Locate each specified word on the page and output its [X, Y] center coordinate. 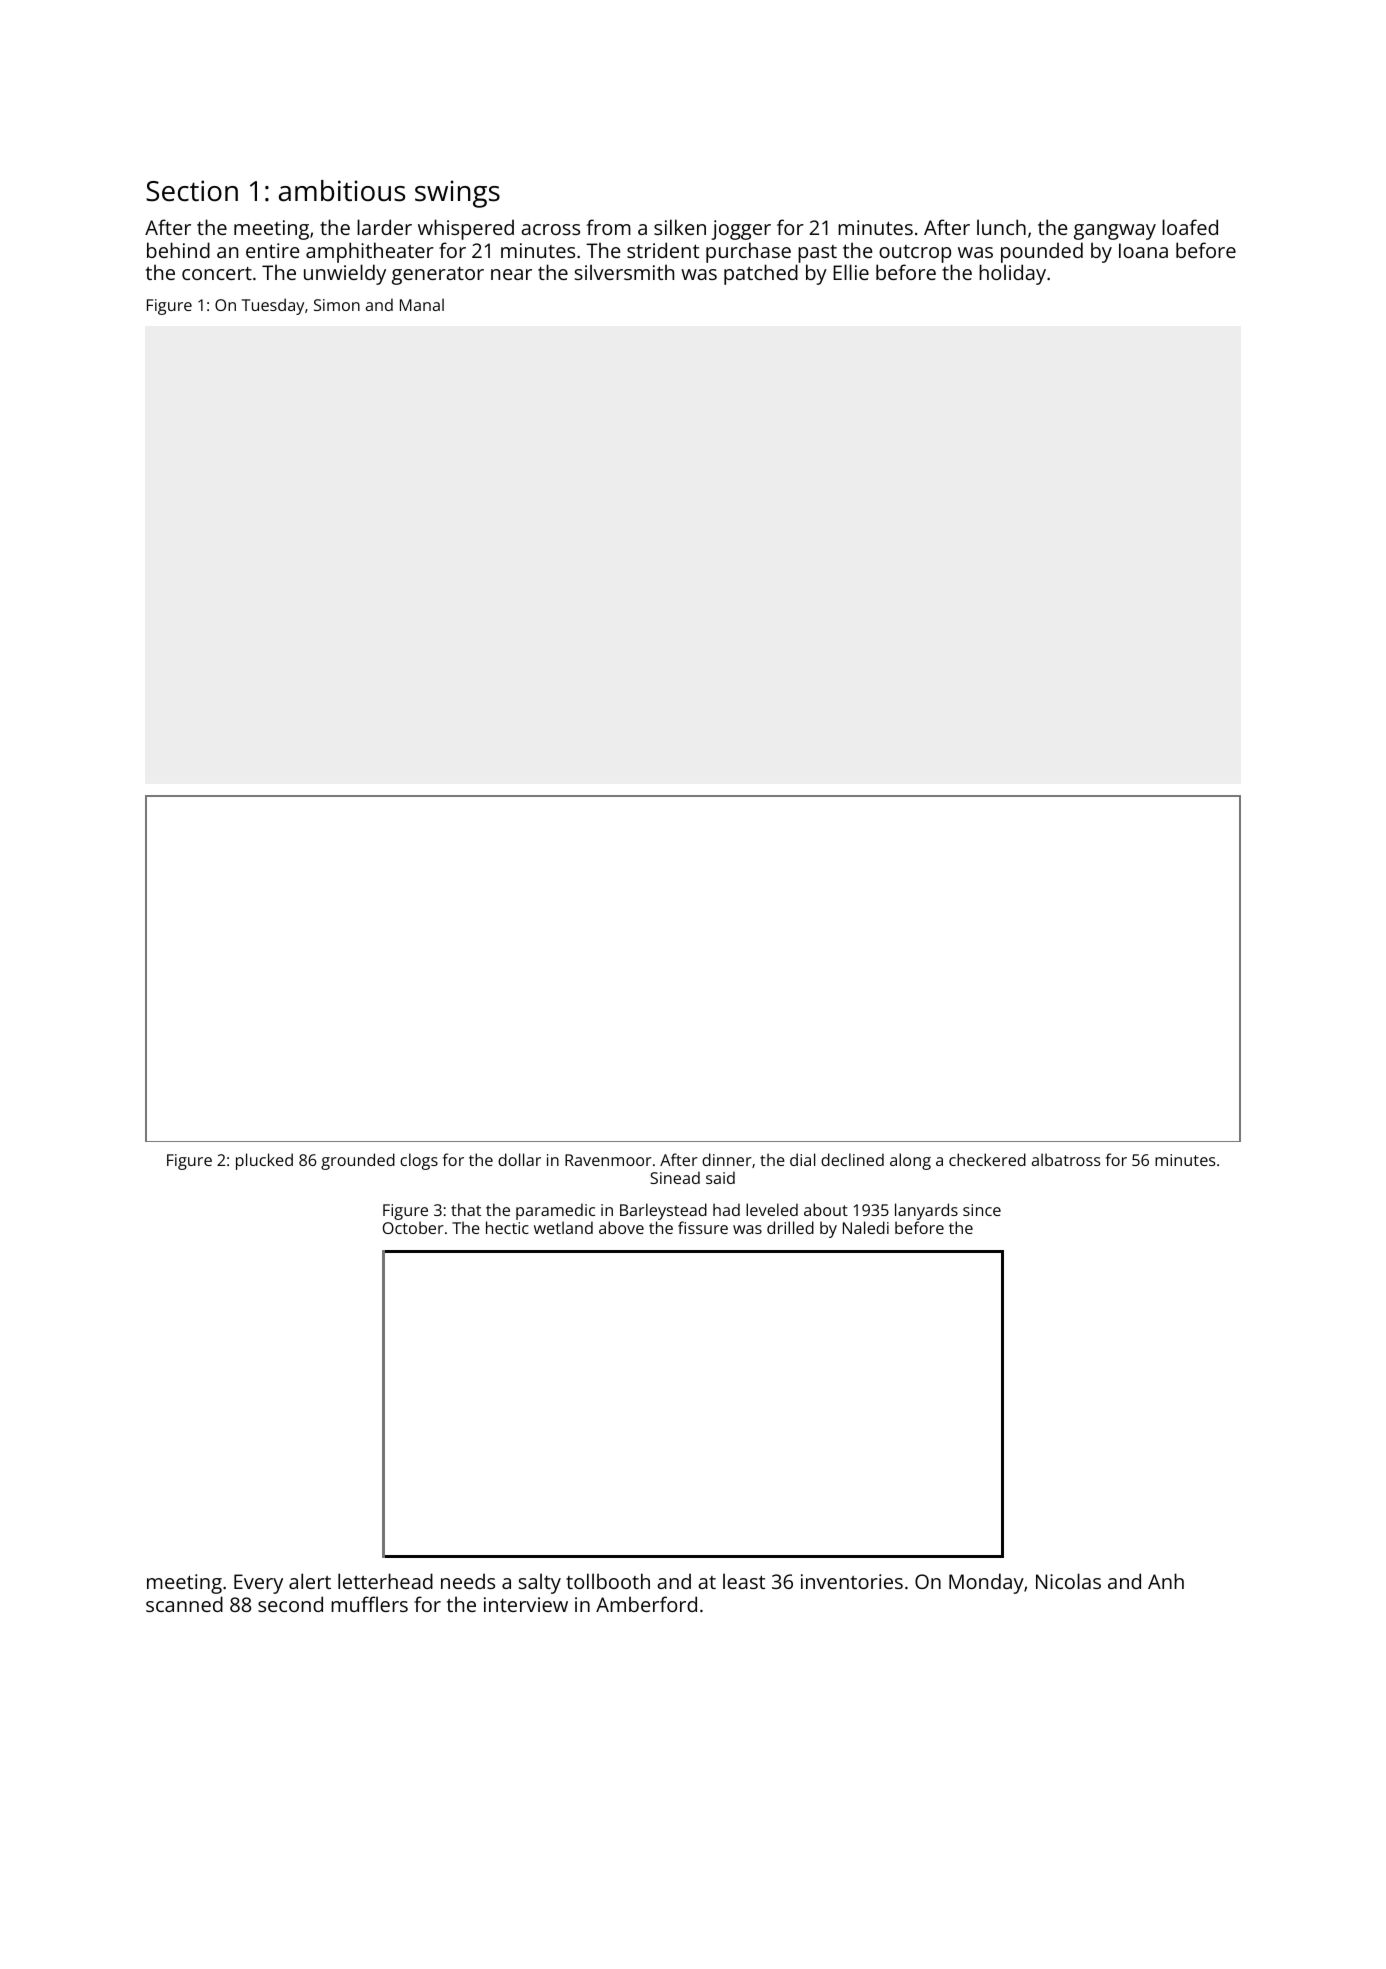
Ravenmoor [608, 1160]
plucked [264, 1161]
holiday [1012, 274]
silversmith [624, 272]
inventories [852, 1581]
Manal [422, 304]
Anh [1166, 1581]
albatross [1066, 1159]
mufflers [369, 1604]
